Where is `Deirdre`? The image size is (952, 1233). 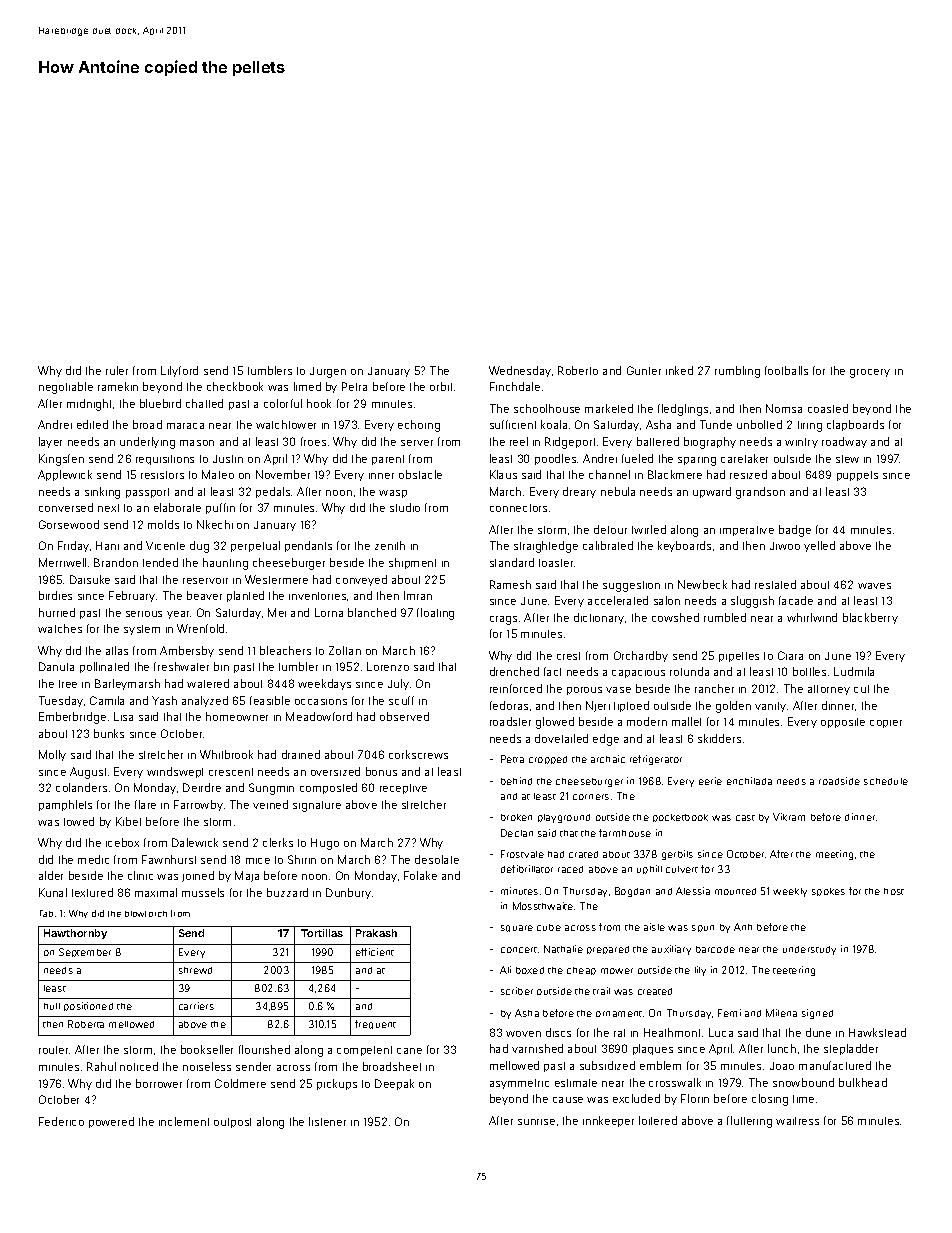 Deirdre is located at coordinates (202, 787).
